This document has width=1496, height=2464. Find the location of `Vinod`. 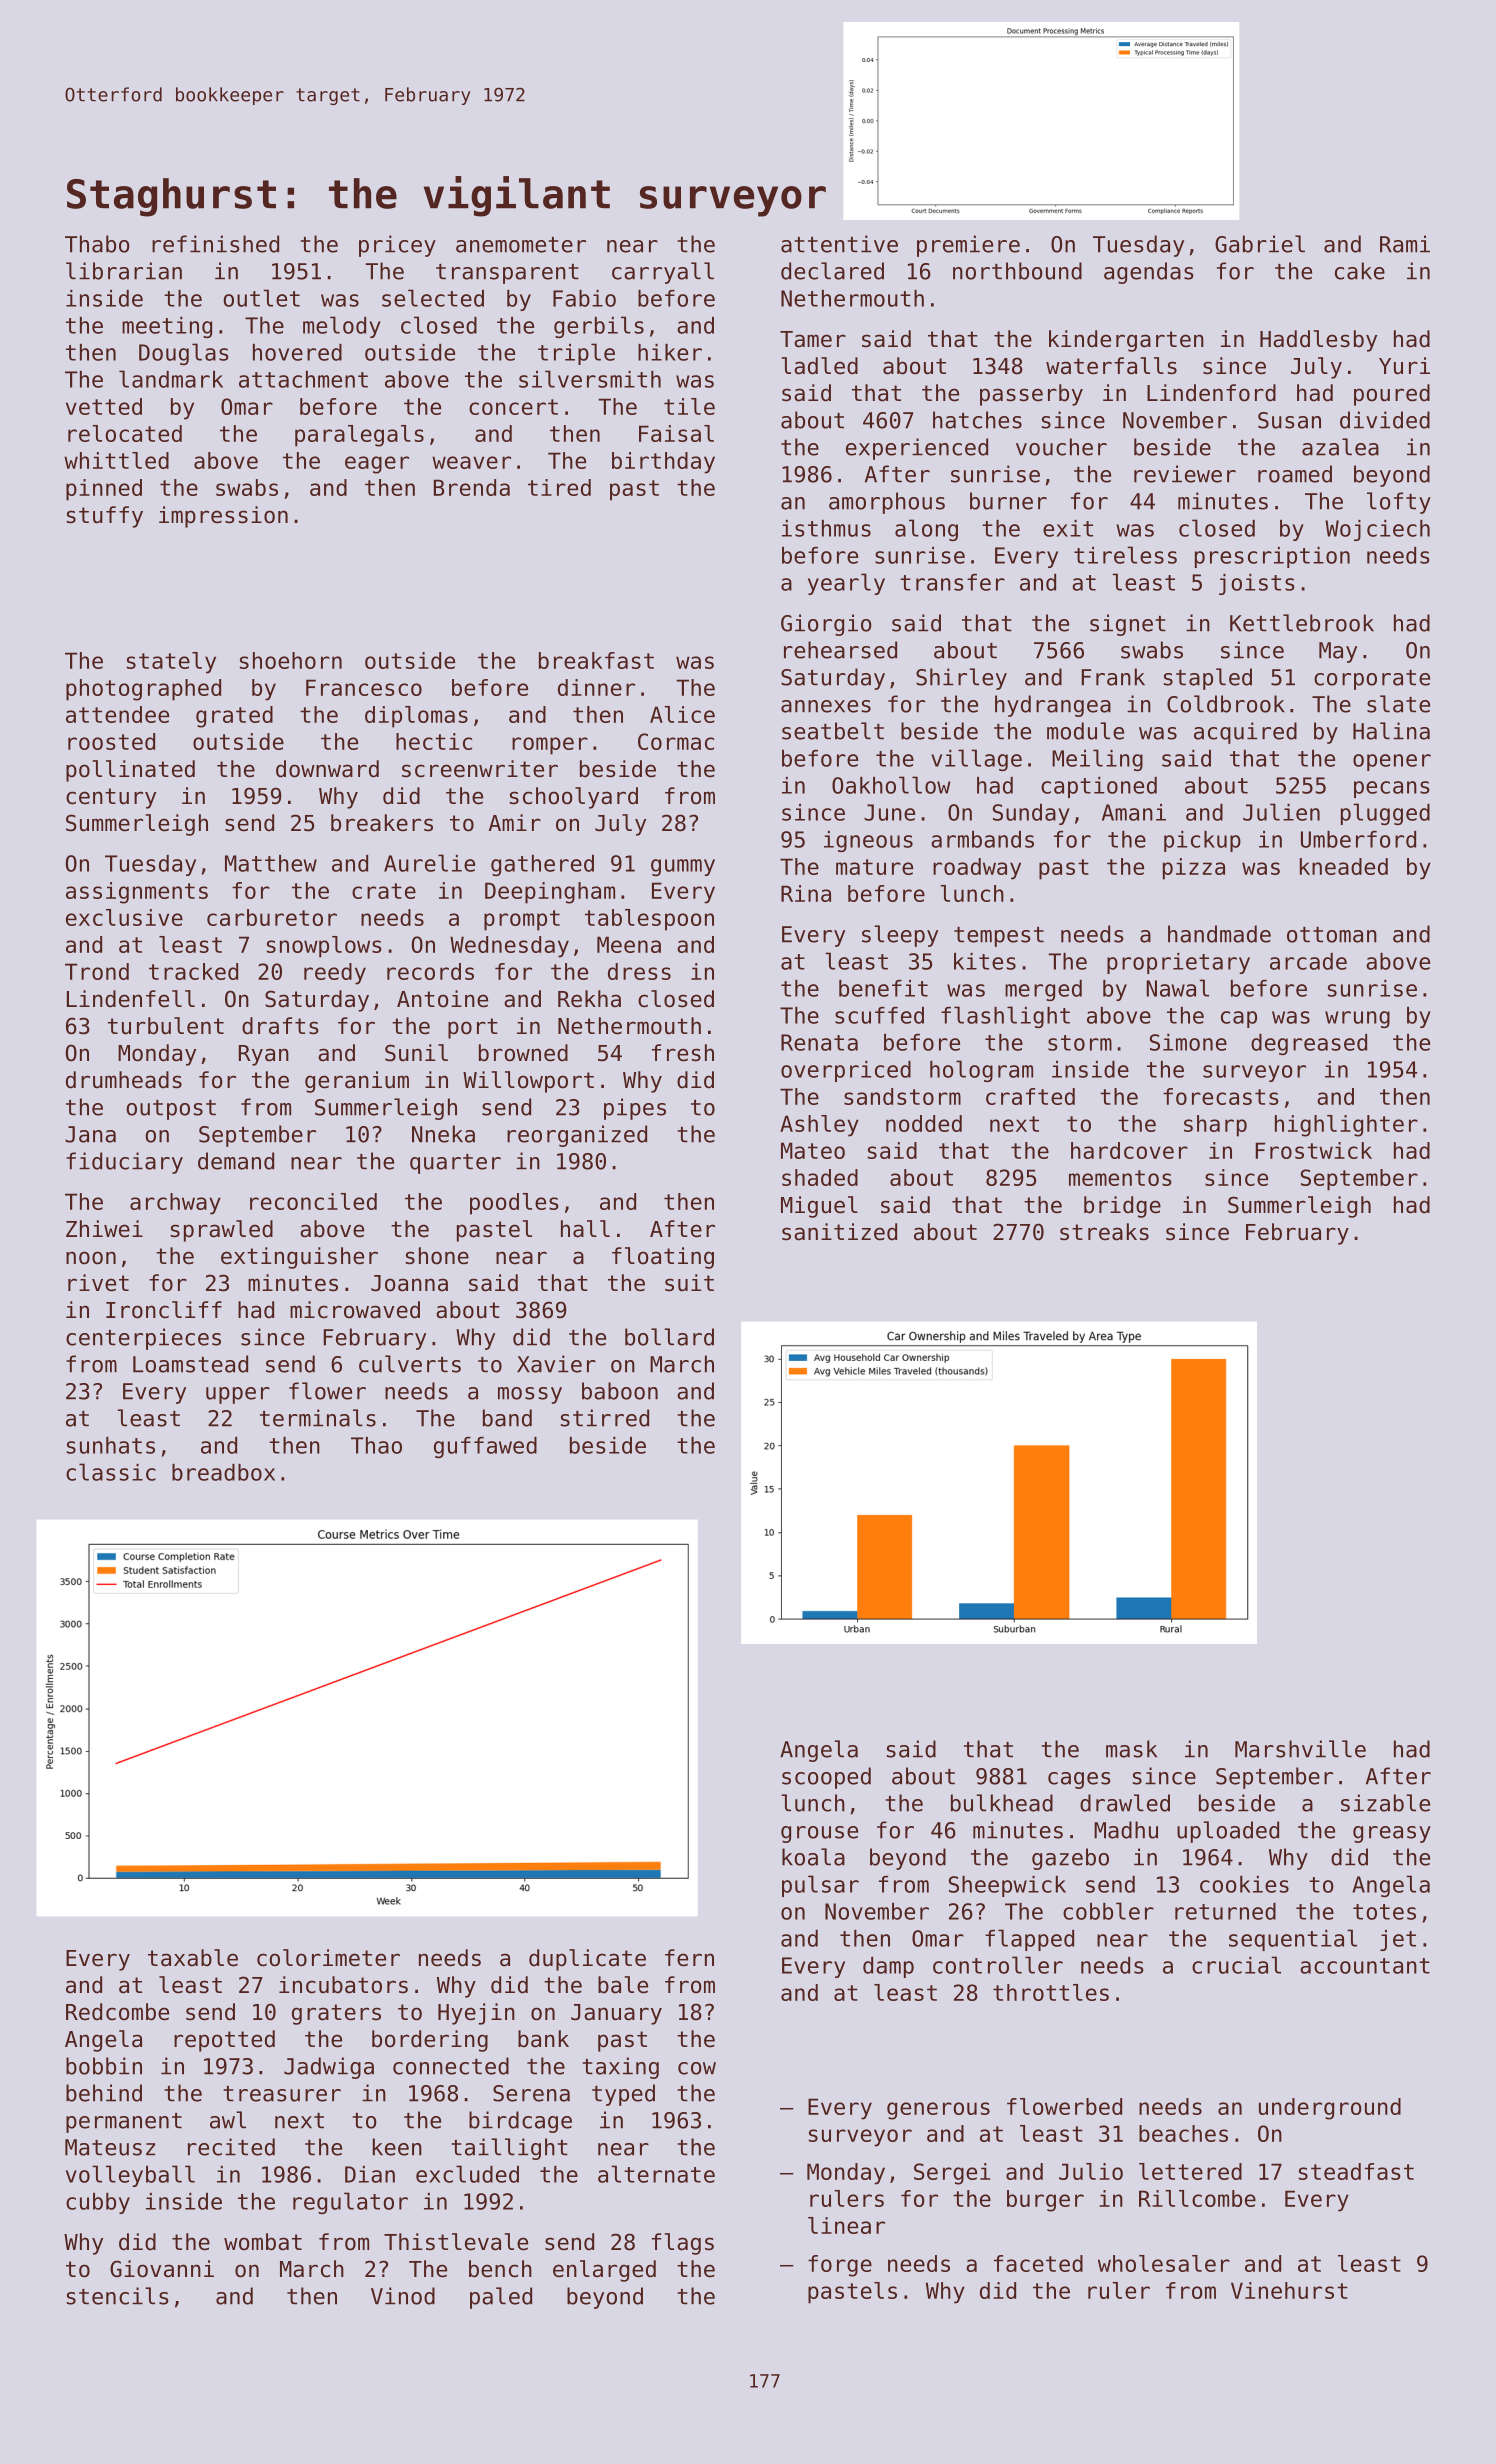

Vinod is located at coordinates (403, 2296).
